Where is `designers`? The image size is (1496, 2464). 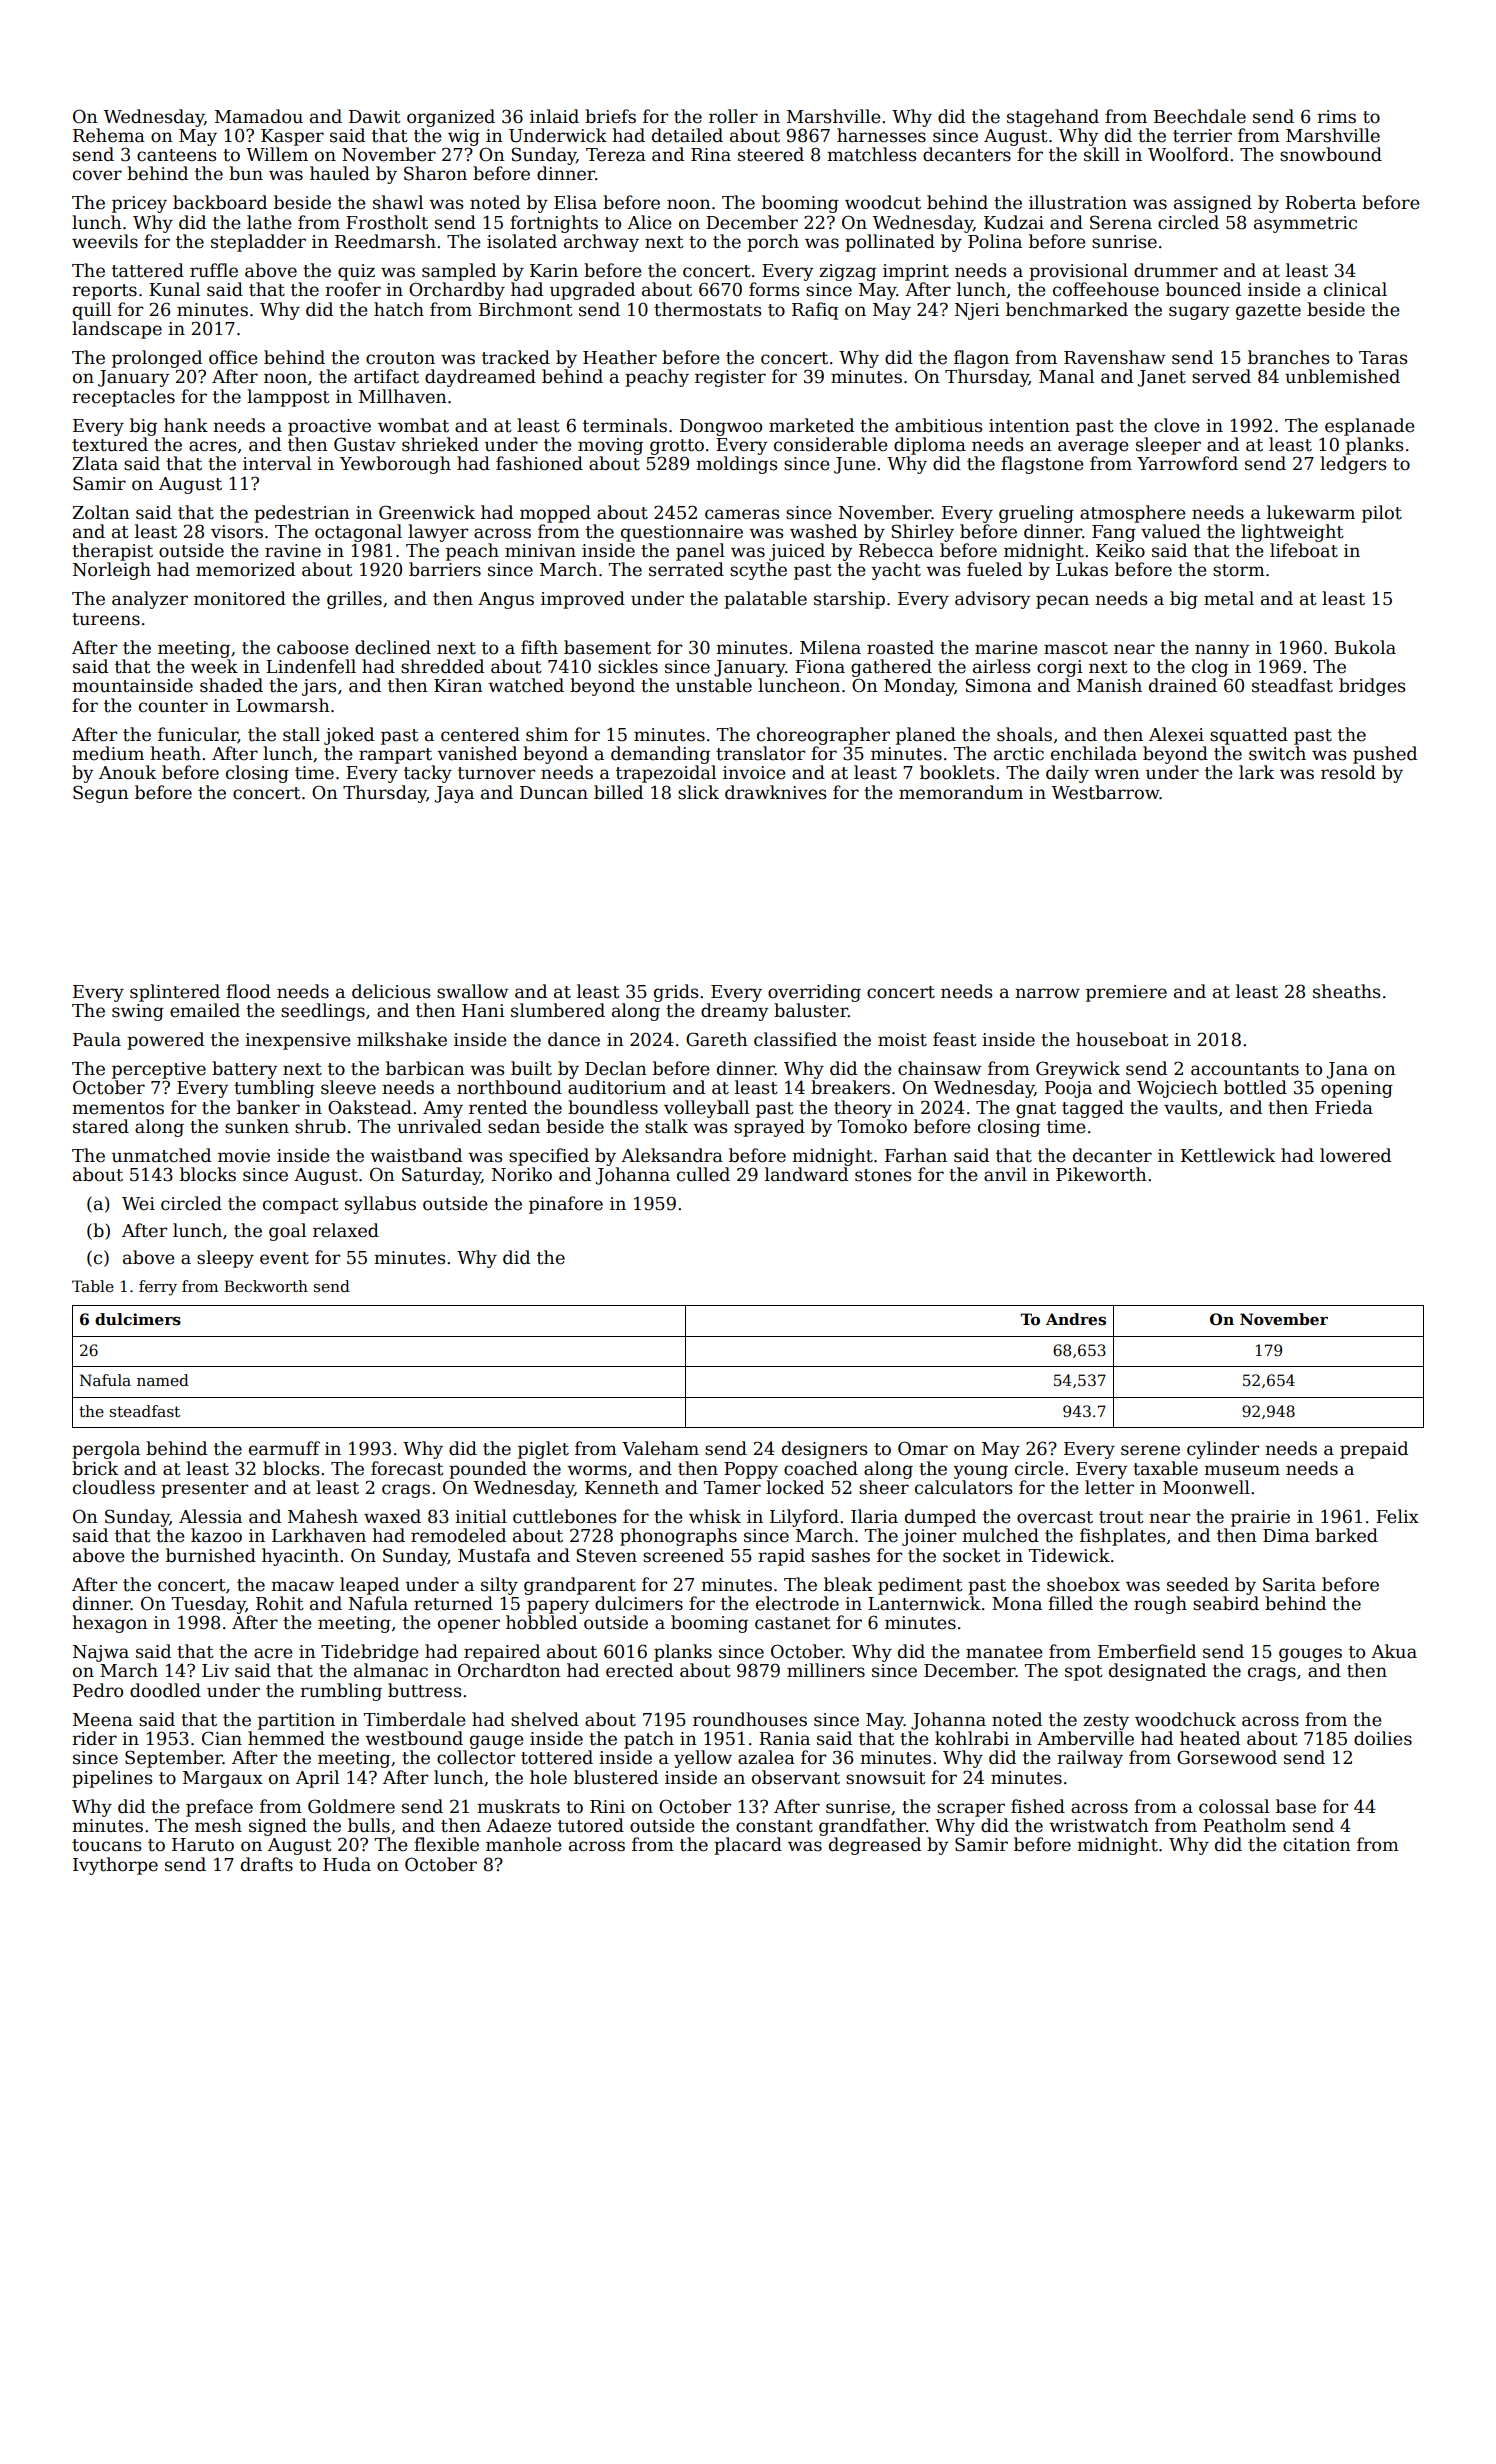
designers is located at coordinates (825, 1450).
